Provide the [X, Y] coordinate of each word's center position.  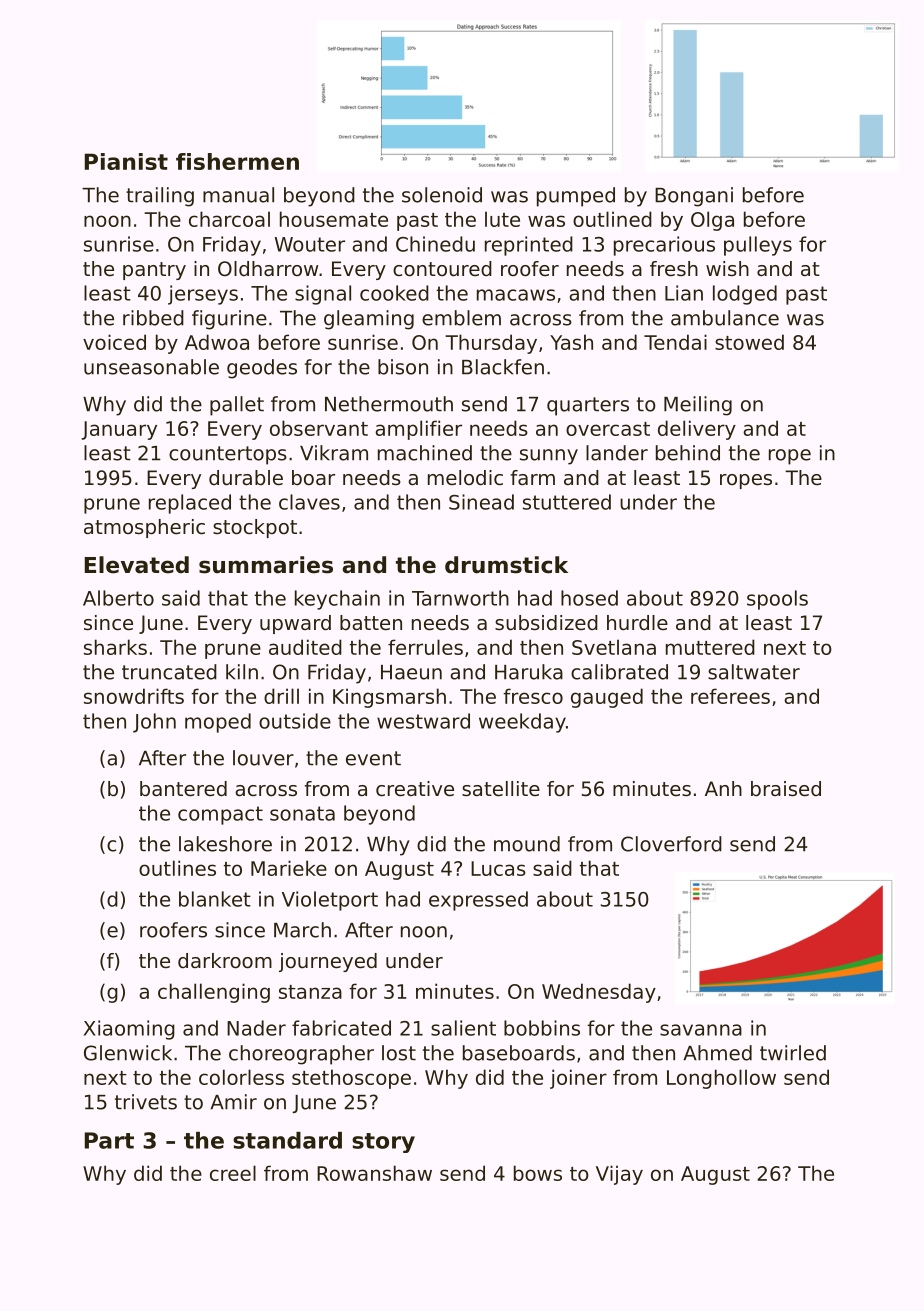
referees [730, 696]
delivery [697, 430]
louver [263, 758]
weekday [522, 723]
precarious [664, 246]
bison [403, 367]
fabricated [341, 1028]
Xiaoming [129, 1030]
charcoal [229, 219]
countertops [228, 455]
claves [309, 502]
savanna [701, 1030]
